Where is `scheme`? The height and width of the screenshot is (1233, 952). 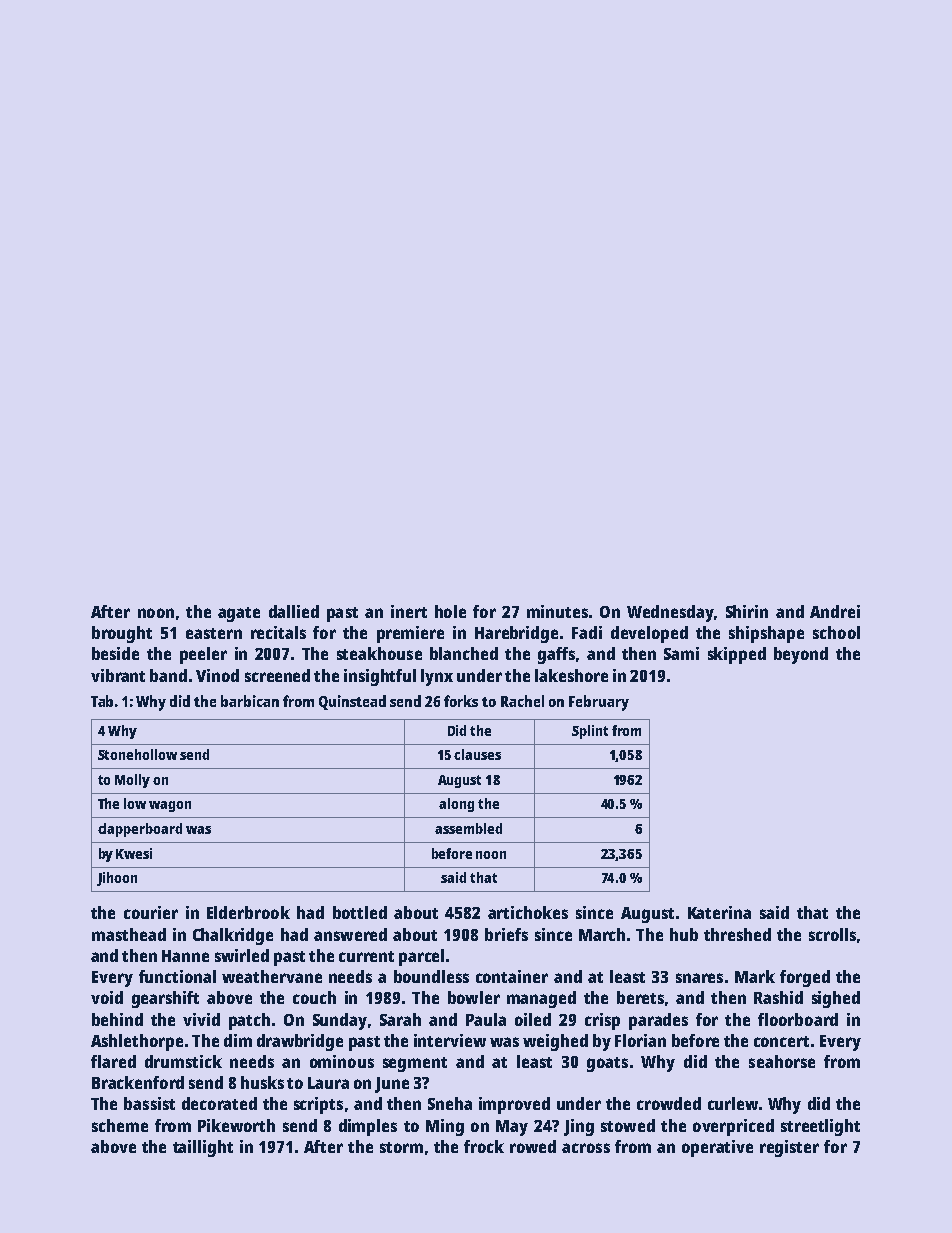
scheme is located at coordinates (120, 1125).
